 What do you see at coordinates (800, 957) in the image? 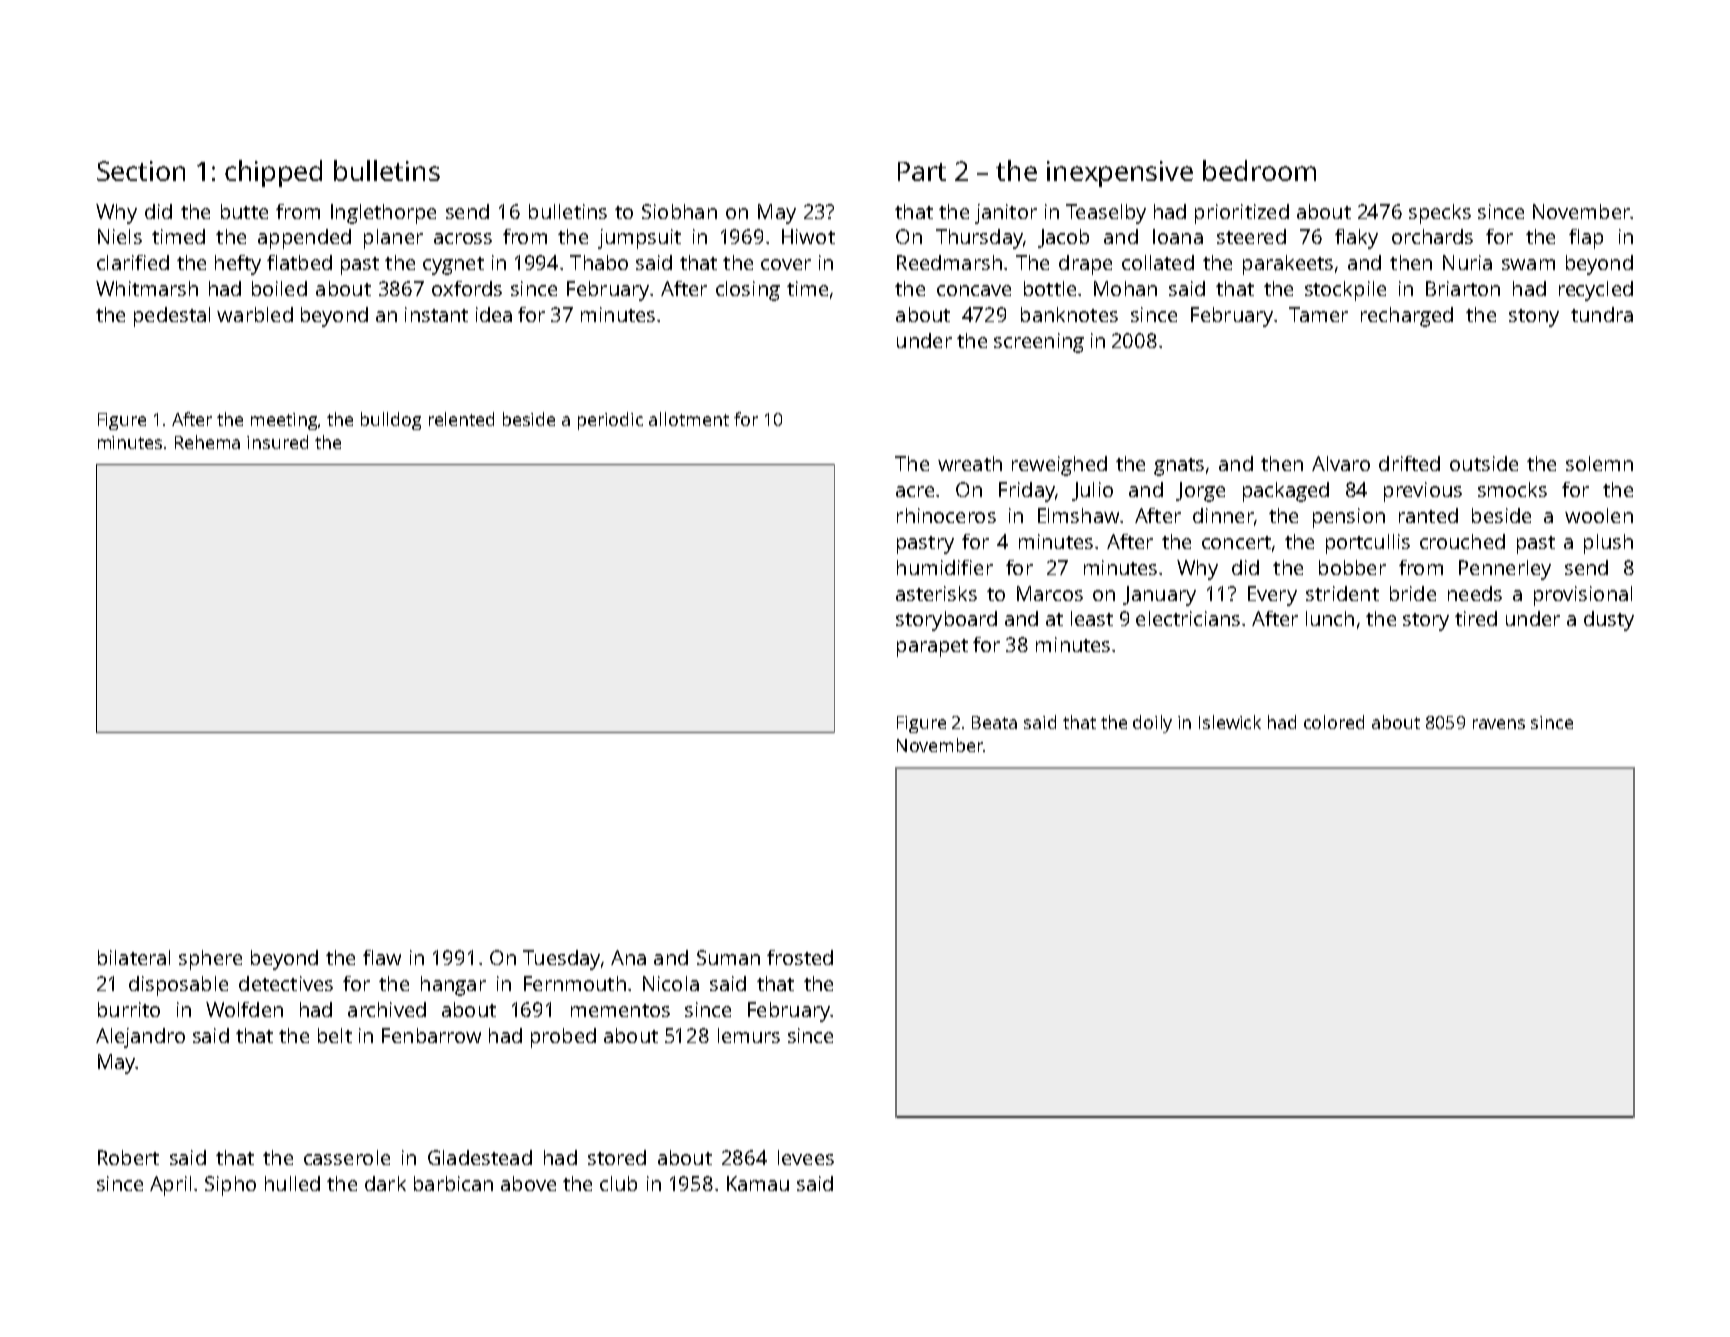
I see `frosted` at bounding box center [800, 957].
